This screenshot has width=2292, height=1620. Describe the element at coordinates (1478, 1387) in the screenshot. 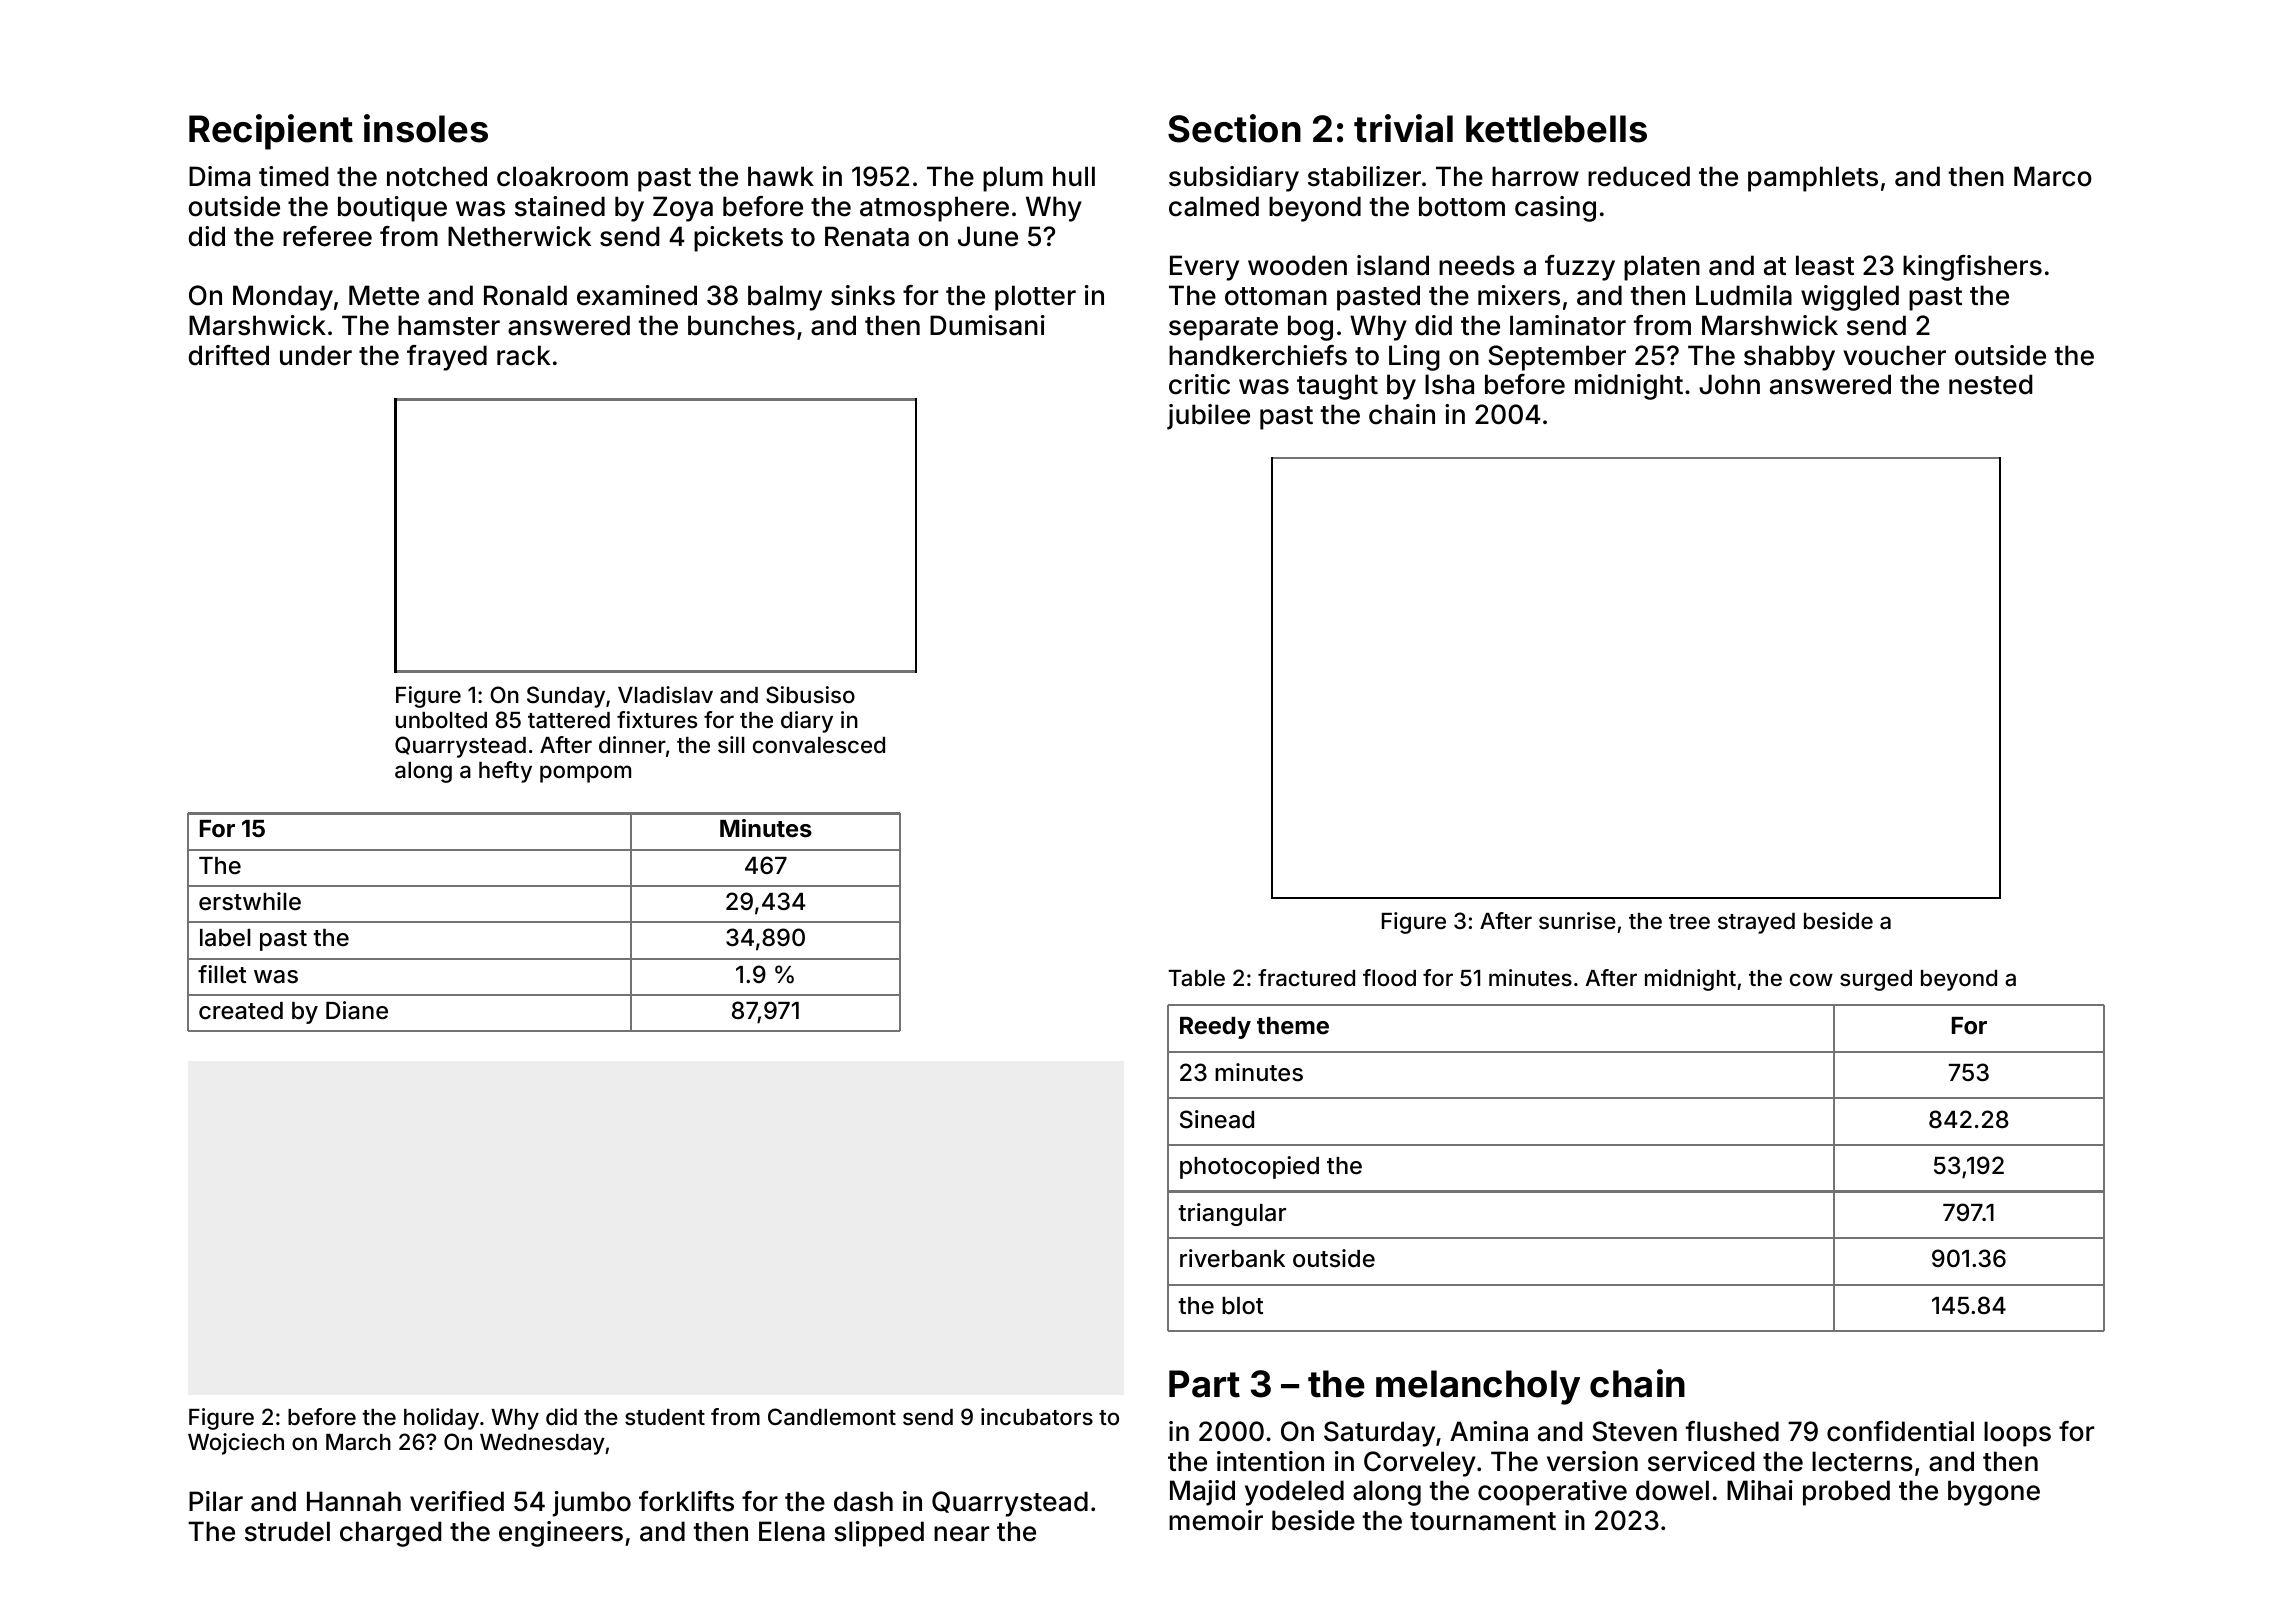

I see `melancholy` at that location.
